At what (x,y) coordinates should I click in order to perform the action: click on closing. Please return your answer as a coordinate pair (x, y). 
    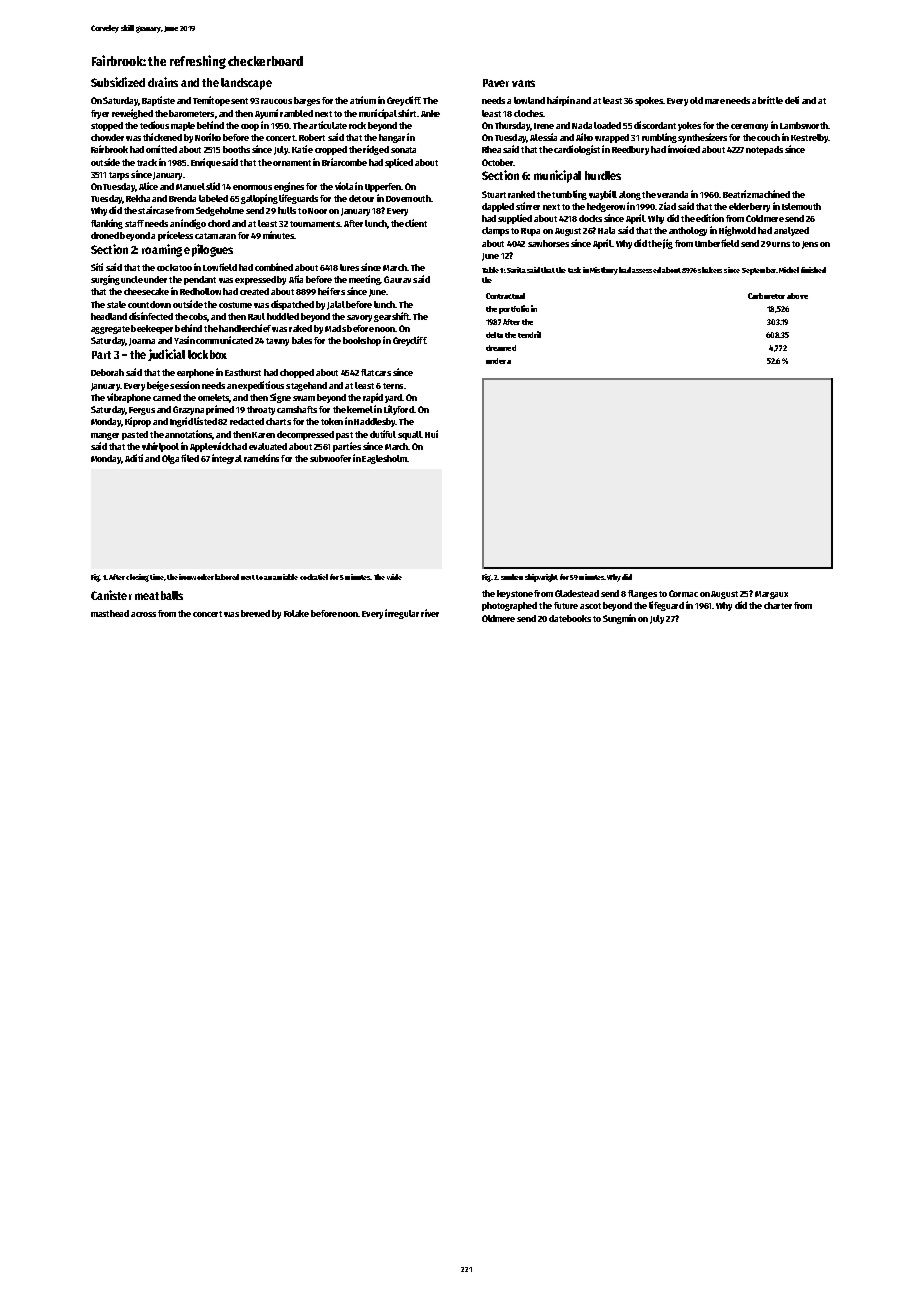
    Looking at the image, I should click on (137, 578).
